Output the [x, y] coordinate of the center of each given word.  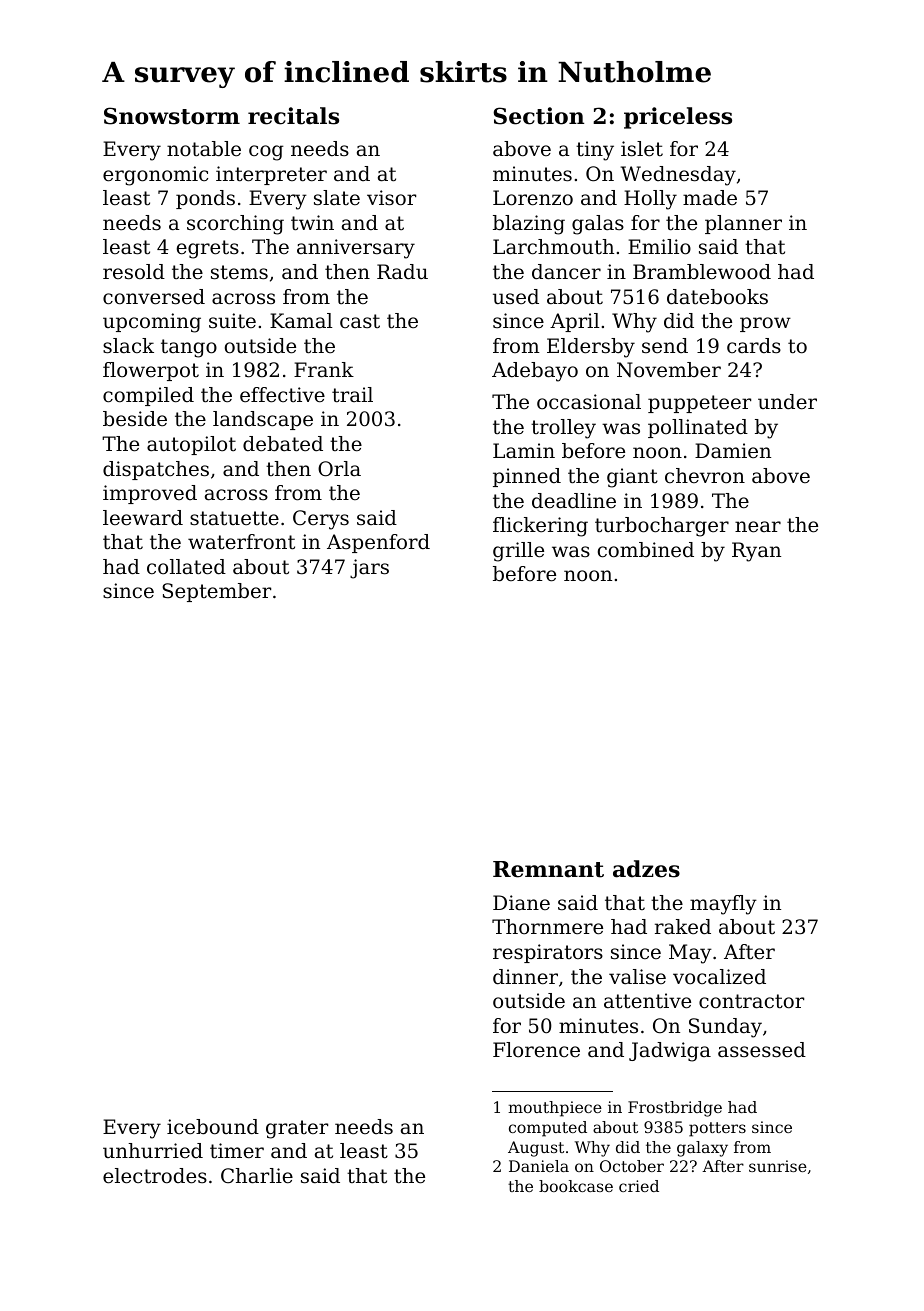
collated [186, 567]
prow [765, 324]
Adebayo [535, 372]
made [710, 198]
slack [128, 346]
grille [518, 552]
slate [337, 198]
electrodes [155, 1176]
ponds [205, 199]
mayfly [723, 905]
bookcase [576, 1186]
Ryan [756, 552]
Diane [521, 903]
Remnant [548, 869]
